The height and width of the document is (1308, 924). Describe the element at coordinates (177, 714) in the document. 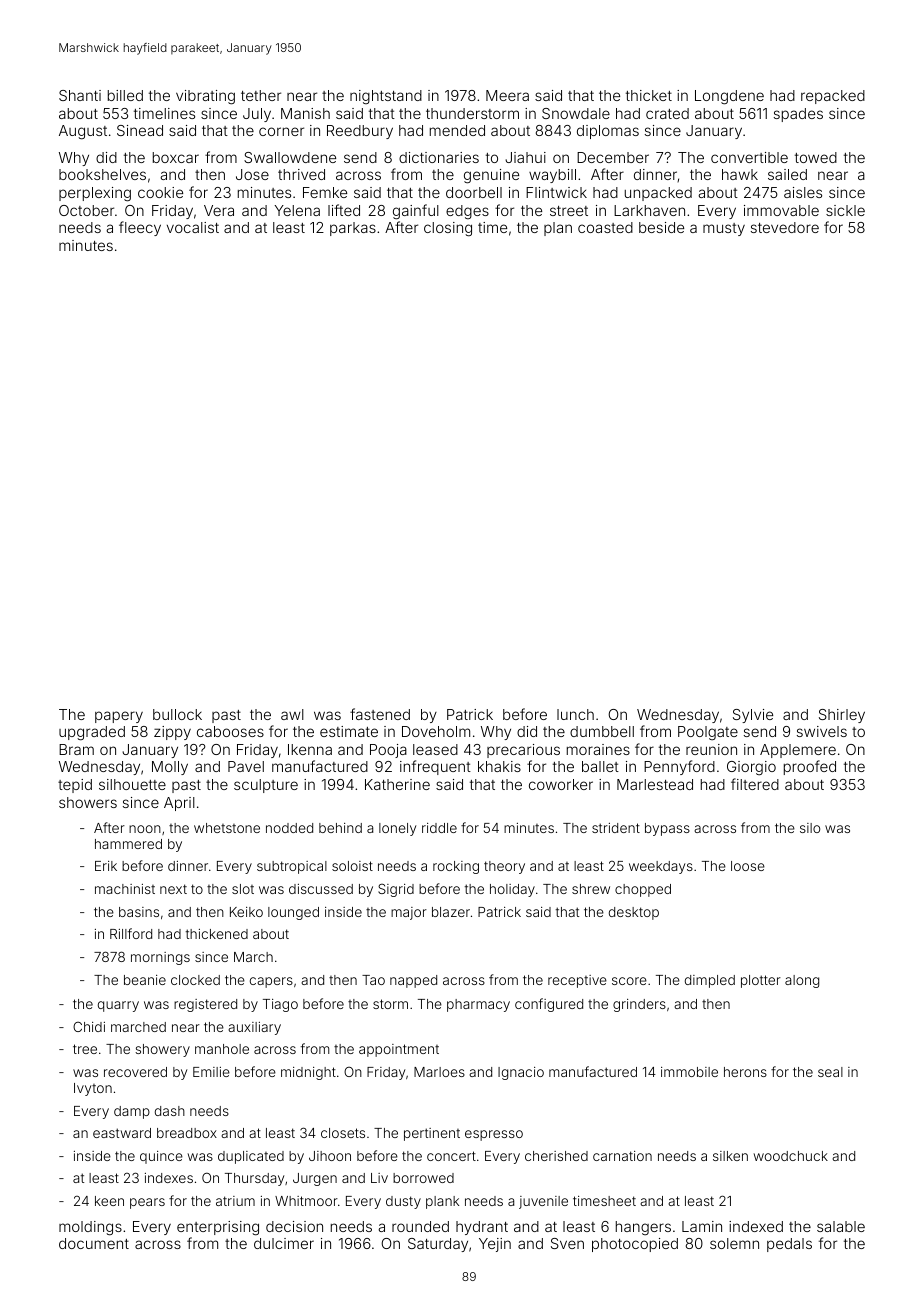

I see `bullock` at that location.
